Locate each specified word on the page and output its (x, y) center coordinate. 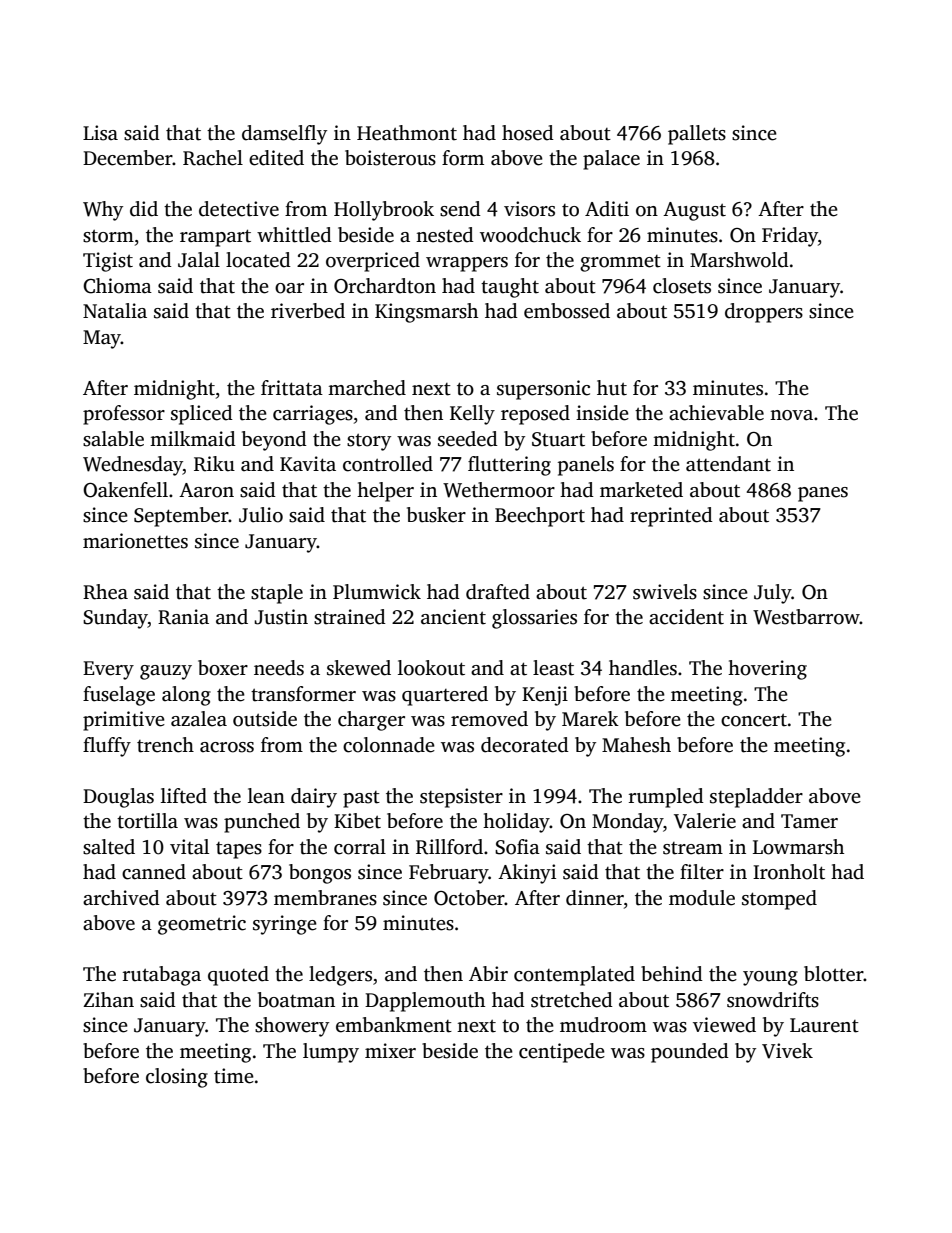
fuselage (119, 696)
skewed (359, 668)
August (694, 211)
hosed (528, 133)
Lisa (100, 133)
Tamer (809, 821)
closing (177, 1078)
